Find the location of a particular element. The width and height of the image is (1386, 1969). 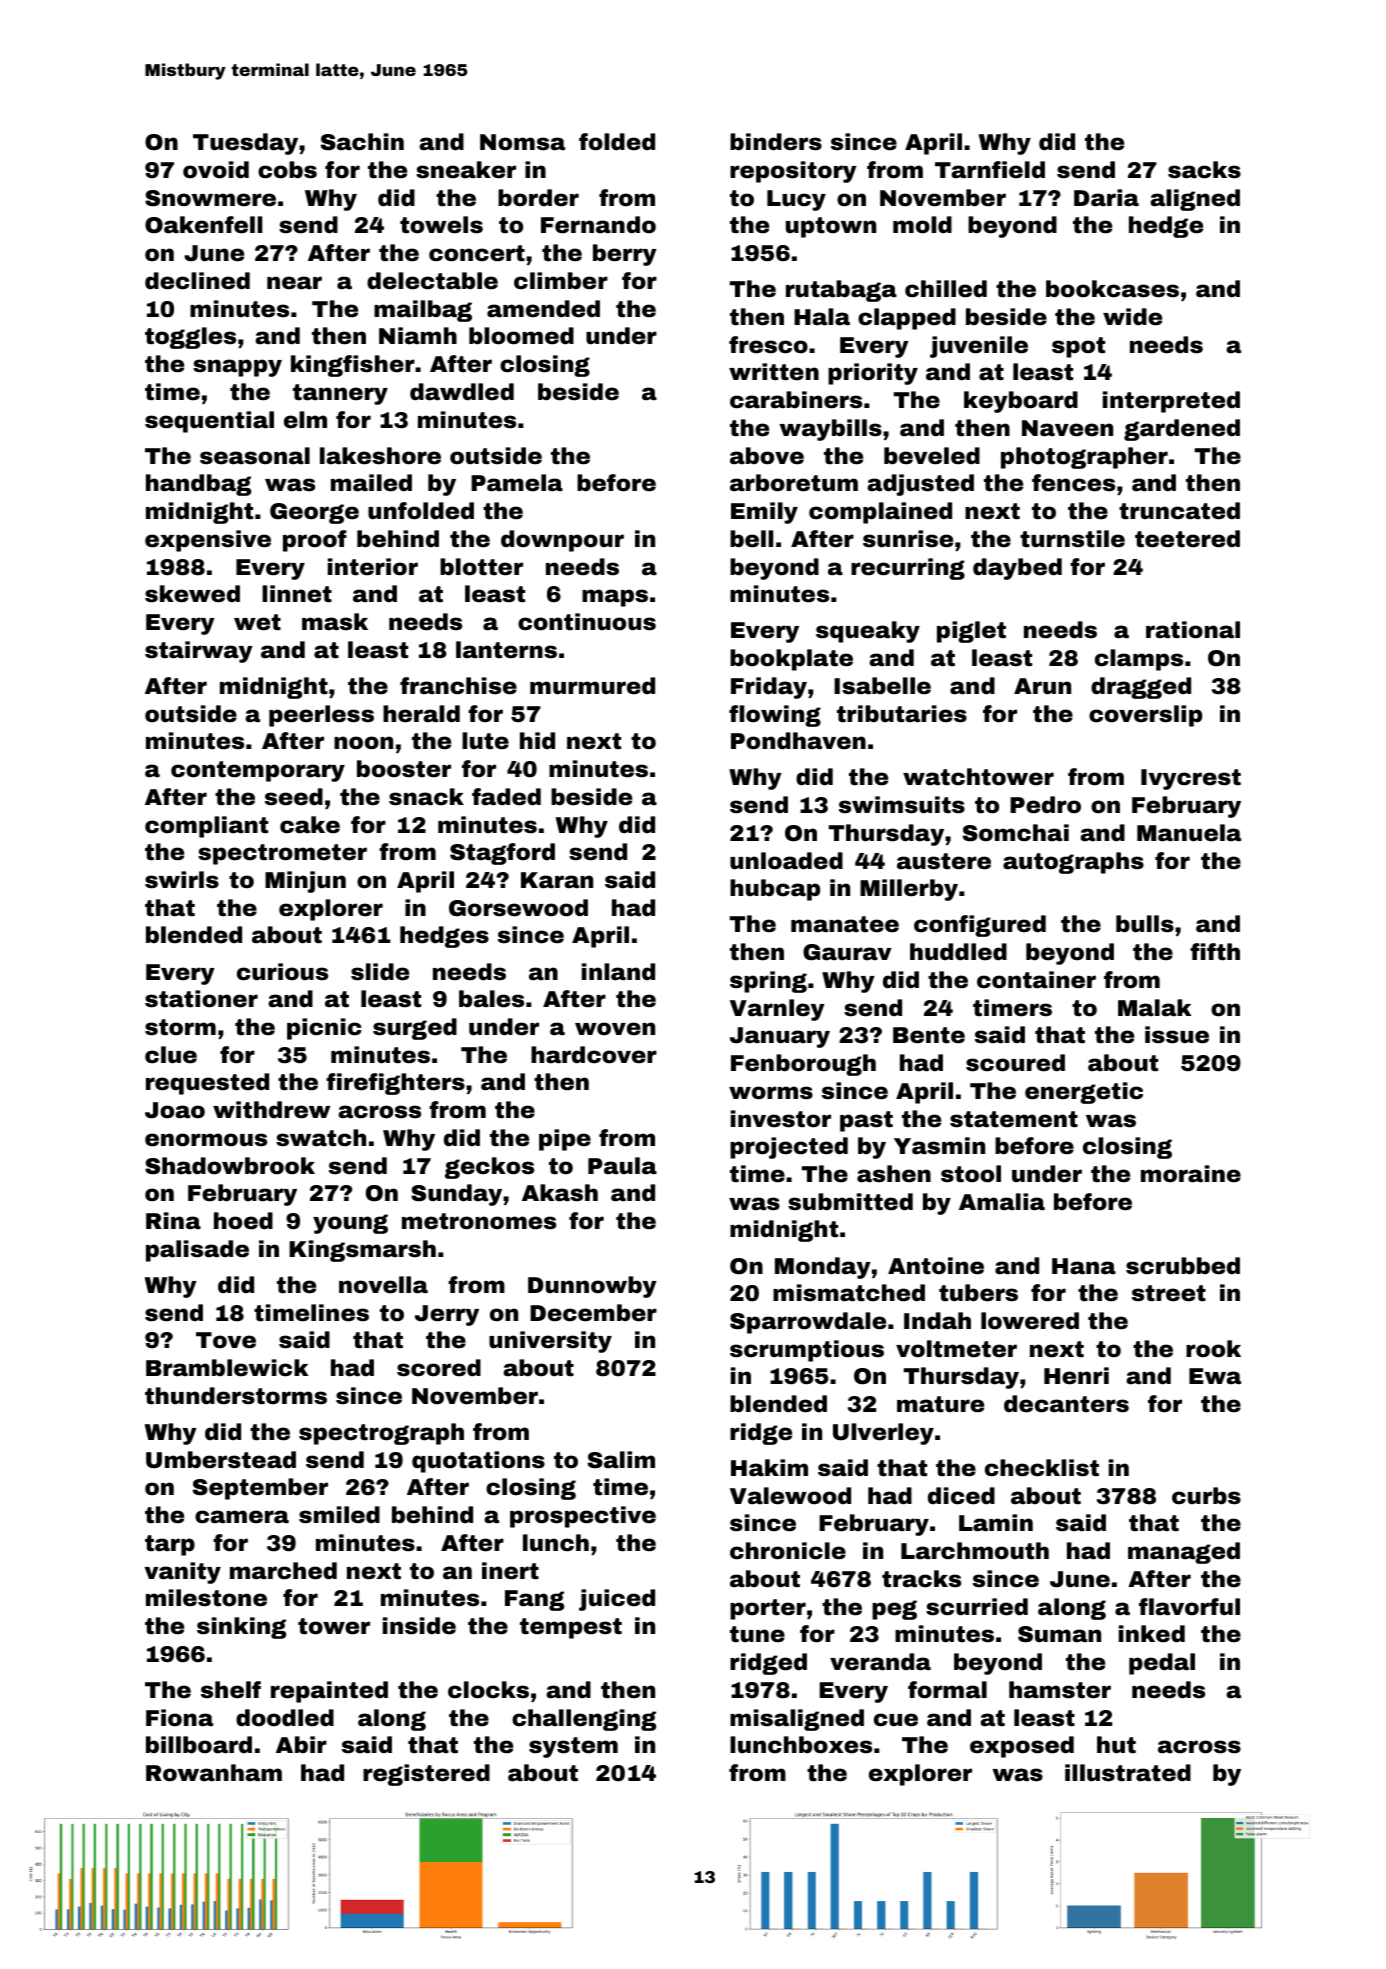

skewed is located at coordinates (192, 594).
